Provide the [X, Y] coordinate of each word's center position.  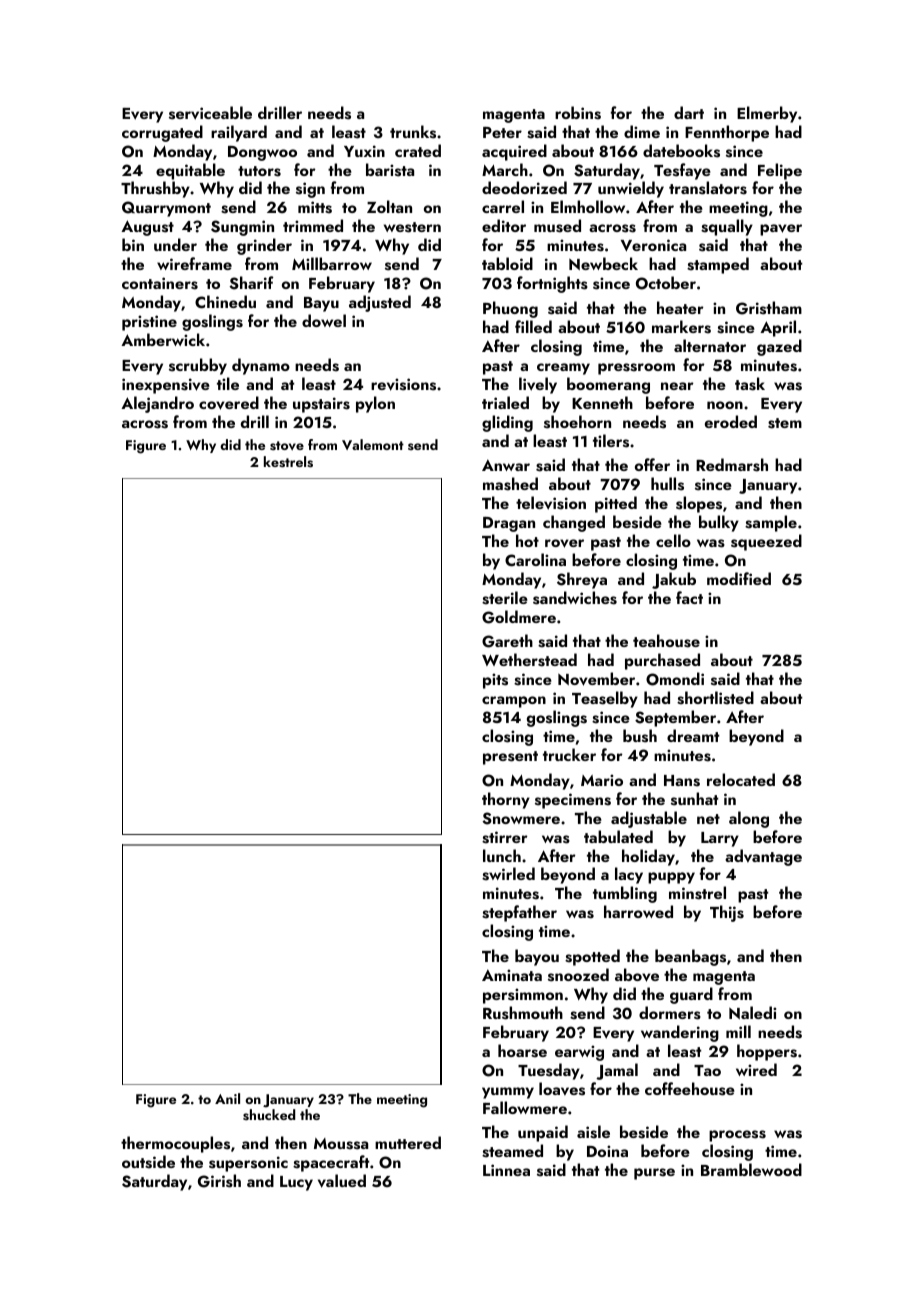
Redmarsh [732, 465]
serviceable [210, 113]
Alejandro [157, 404]
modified [739, 578]
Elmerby [767, 114]
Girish [219, 1181]
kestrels [288, 462]
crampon [514, 702]
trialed [505, 402]
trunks [413, 132]
